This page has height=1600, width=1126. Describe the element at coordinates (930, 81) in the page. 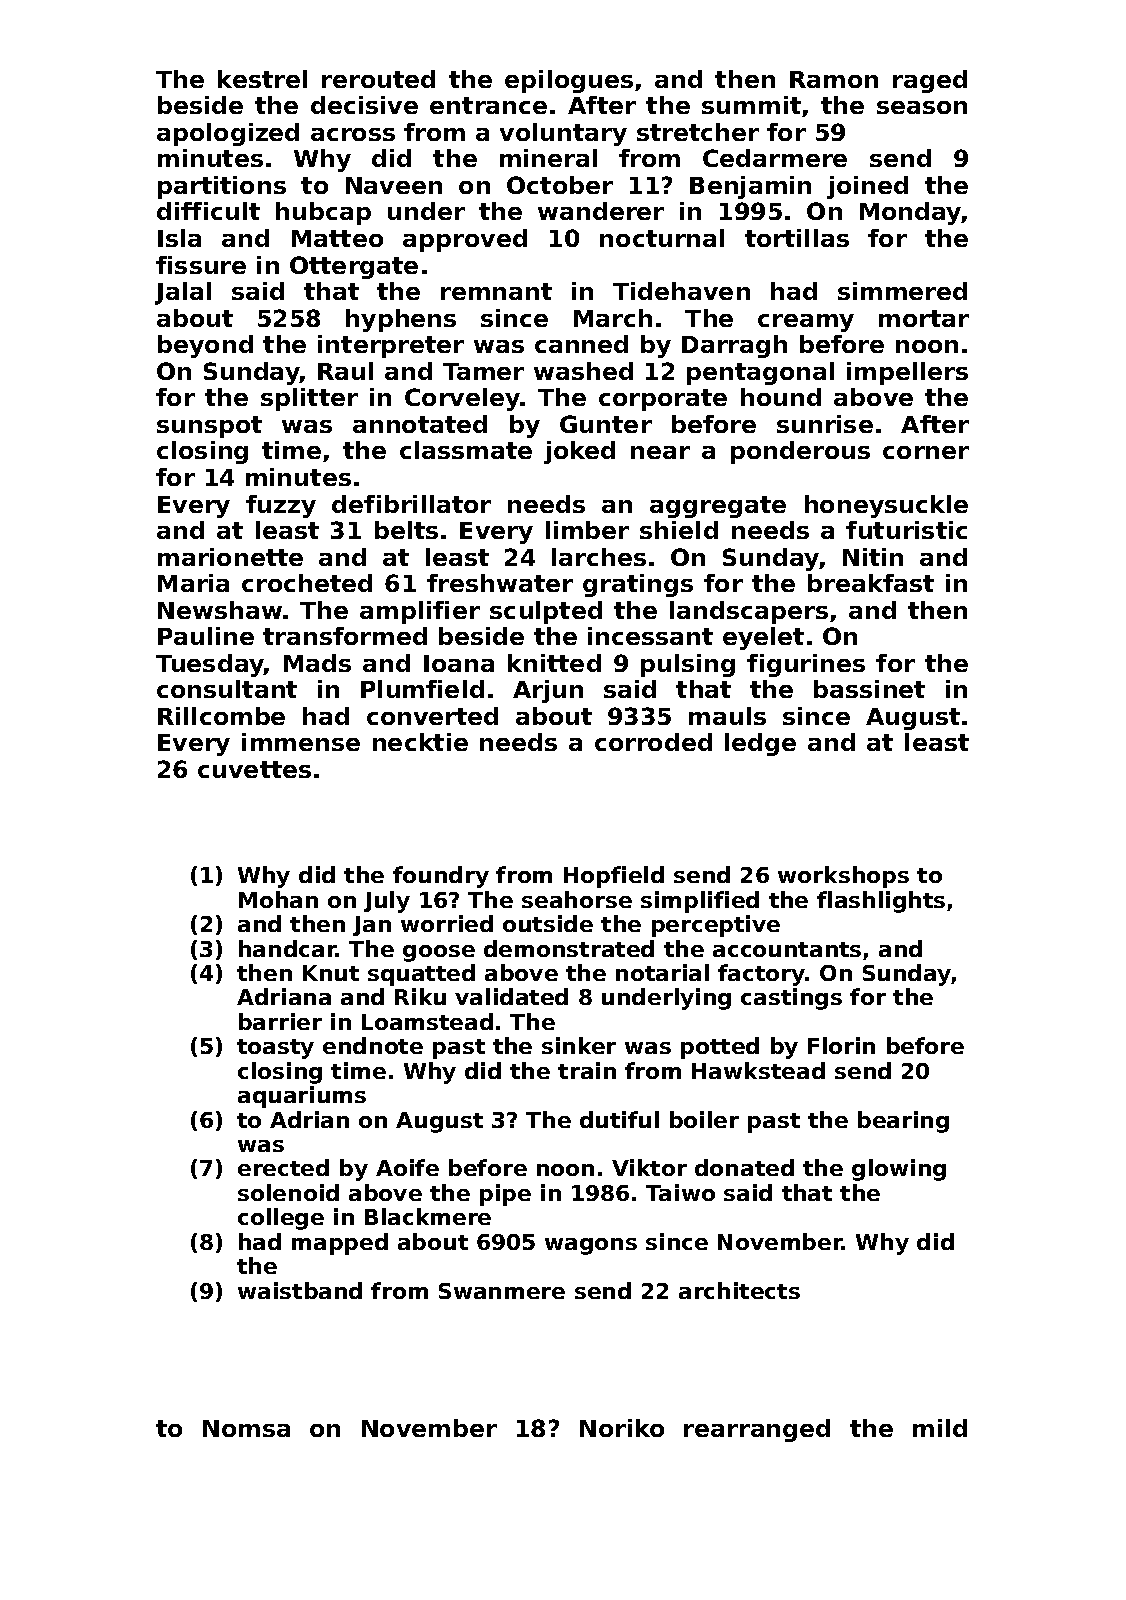

I see `raged` at that location.
